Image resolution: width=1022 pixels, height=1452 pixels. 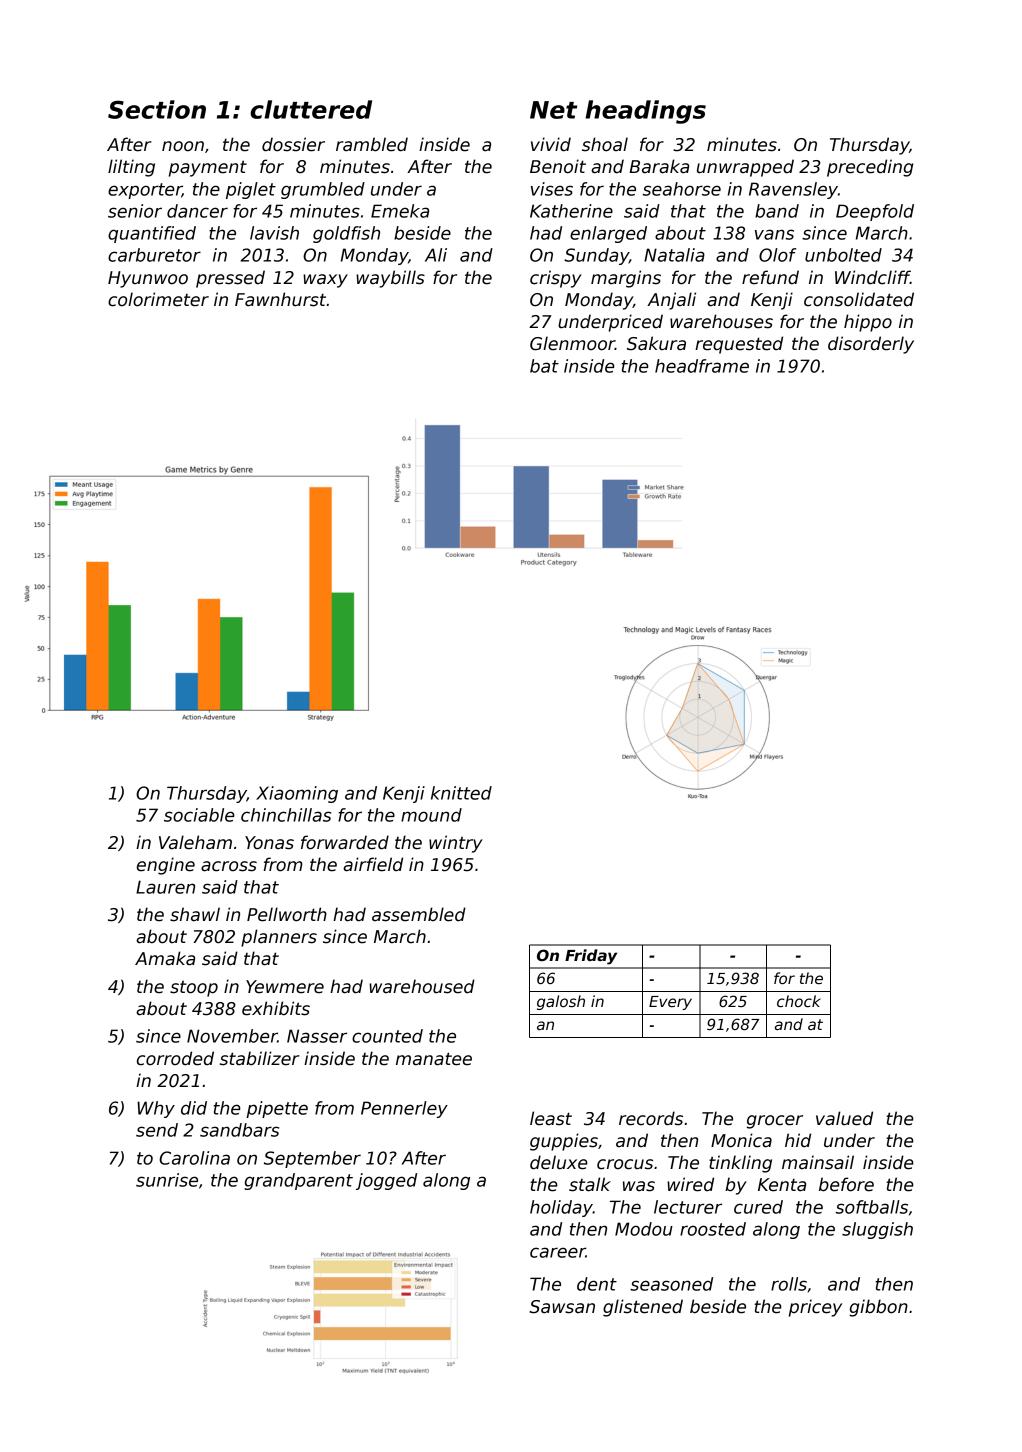 I want to click on warehoused, so click(x=422, y=986).
